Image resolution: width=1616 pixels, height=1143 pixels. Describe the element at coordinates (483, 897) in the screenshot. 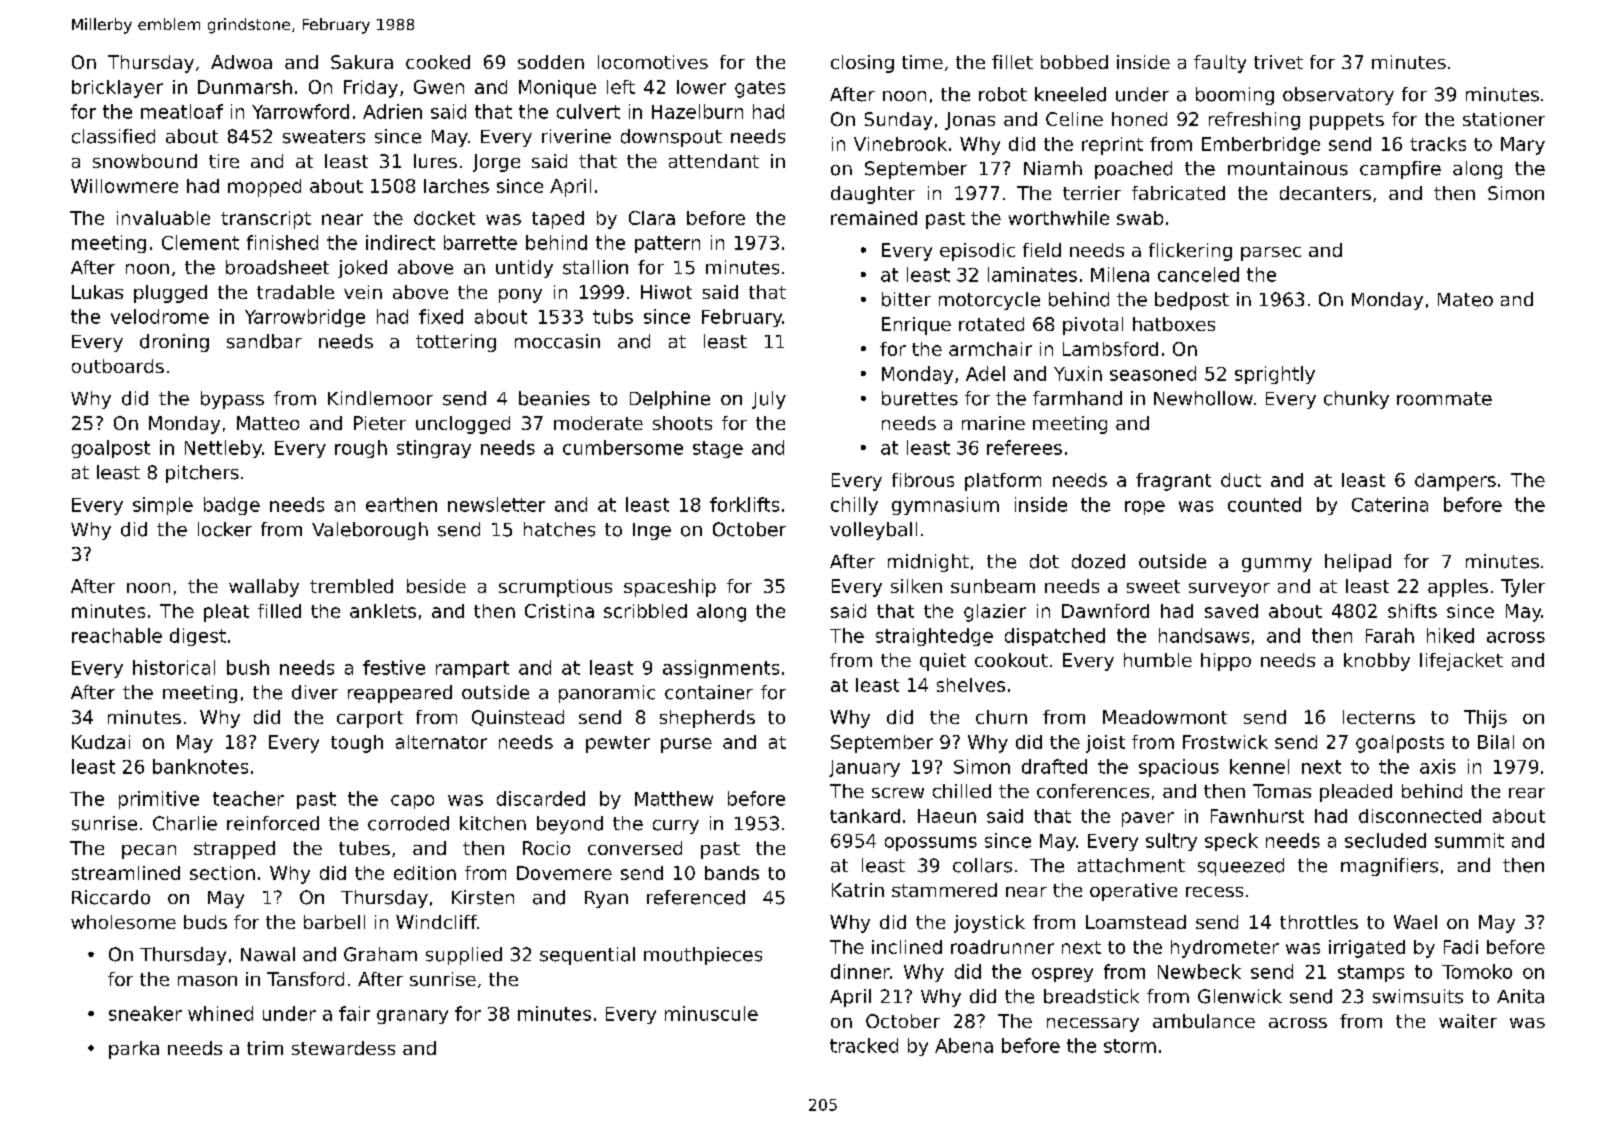

I see `Kirsten` at that location.
